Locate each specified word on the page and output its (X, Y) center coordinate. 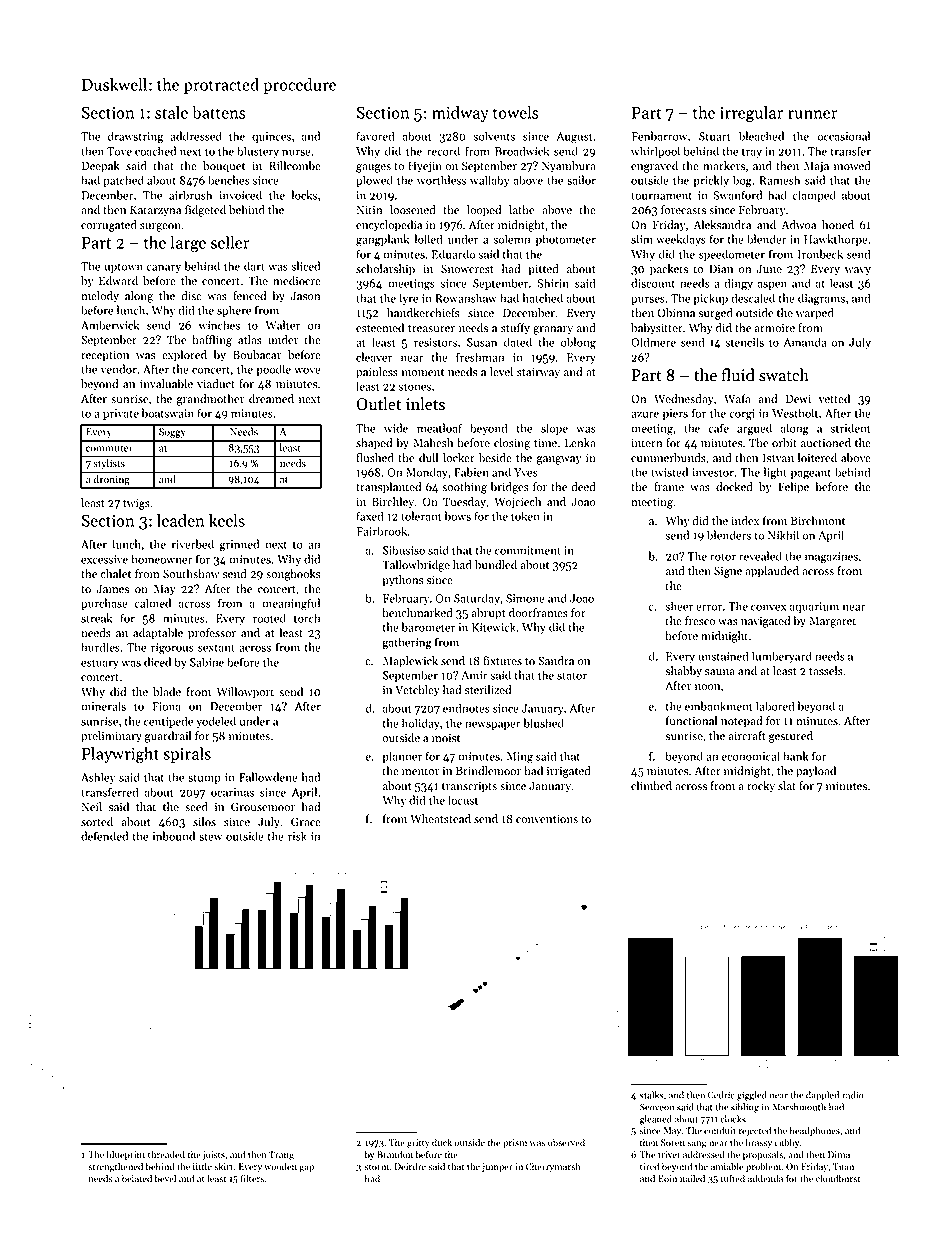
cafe (718, 428)
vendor (119, 369)
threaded (166, 1154)
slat (787, 786)
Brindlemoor (488, 771)
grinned (239, 545)
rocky (761, 787)
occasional (843, 136)
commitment (528, 550)
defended (104, 836)
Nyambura (569, 167)
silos (204, 822)
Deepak (101, 167)
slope (554, 429)
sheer (679, 606)
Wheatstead (440, 819)
